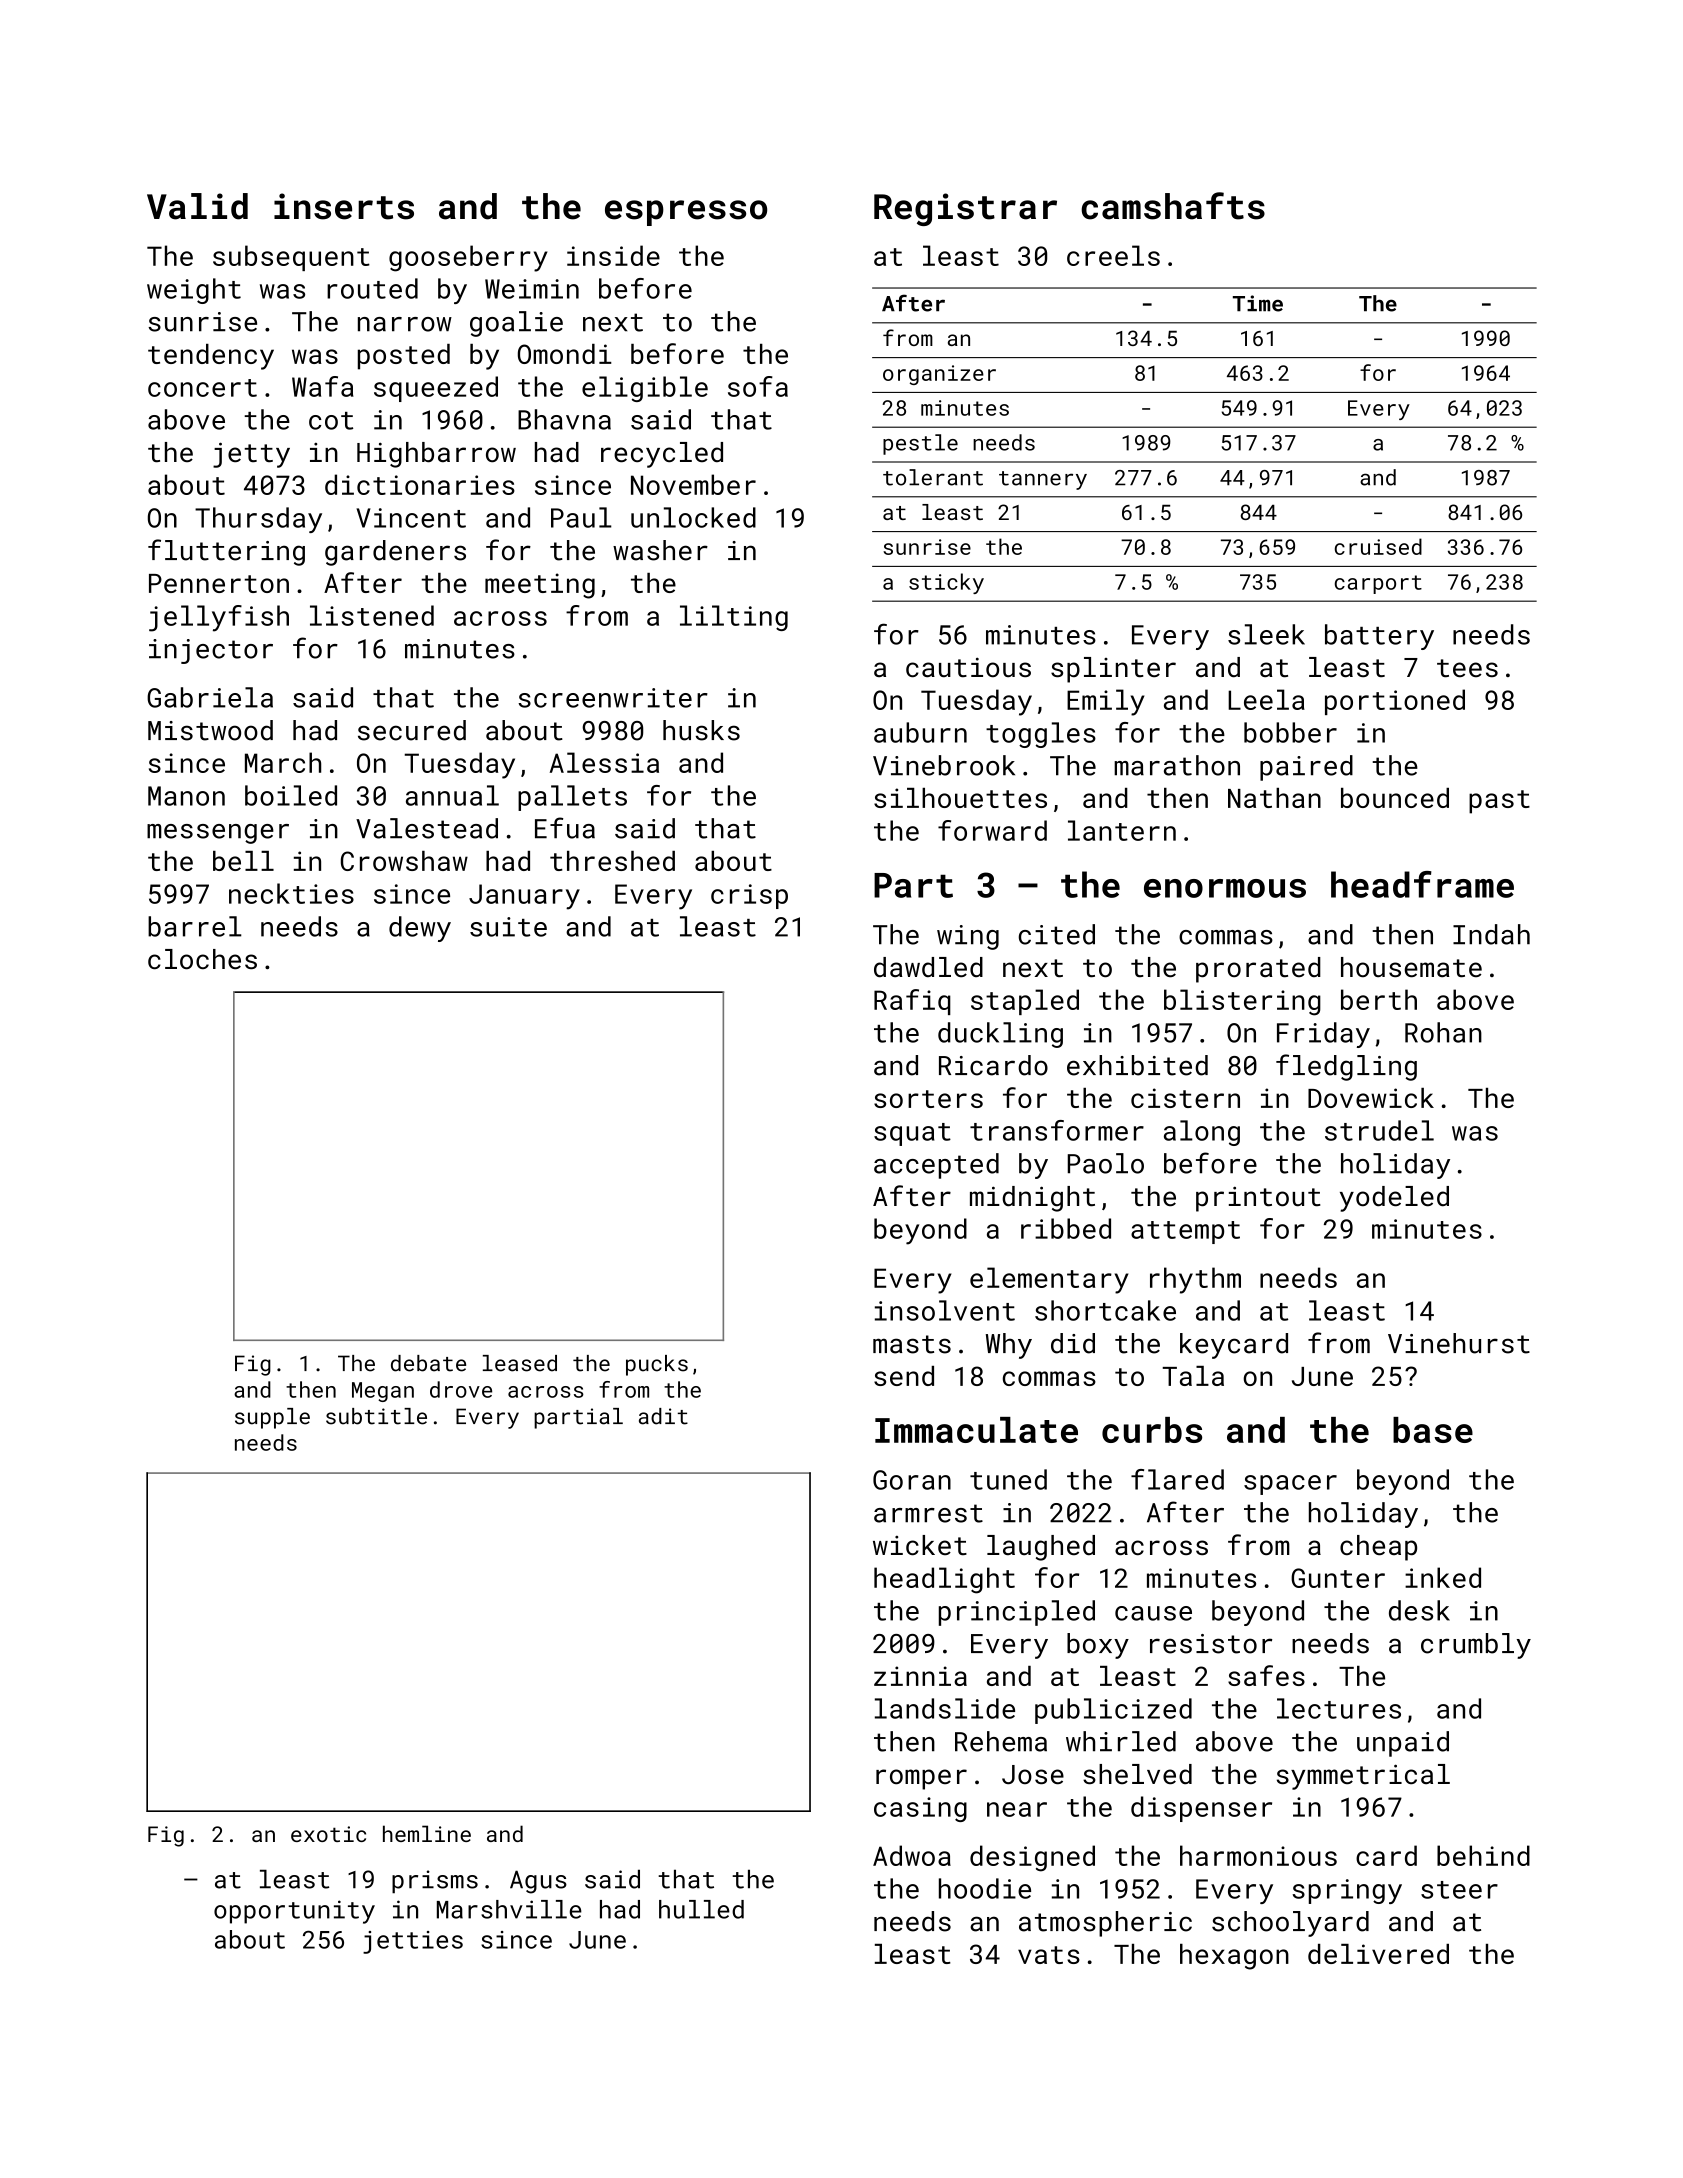 The width and height of the screenshot is (1683, 2178). What do you see at coordinates (1173, 206) in the screenshot?
I see `camshafts` at bounding box center [1173, 206].
